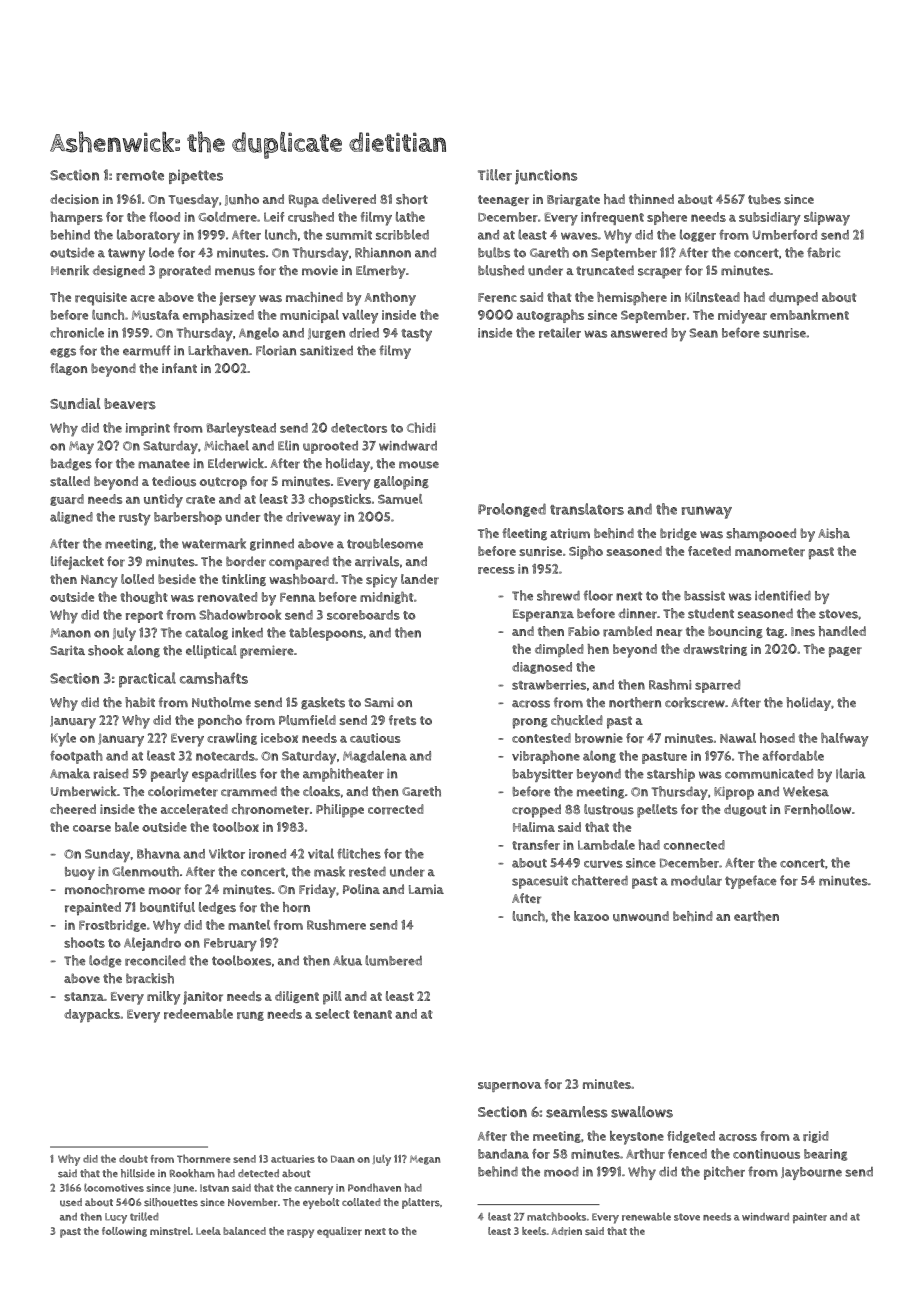 This screenshot has width=924, height=1308. What do you see at coordinates (425, 1160) in the screenshot?
I see `Megan` at bounding box center [425, 1160].
